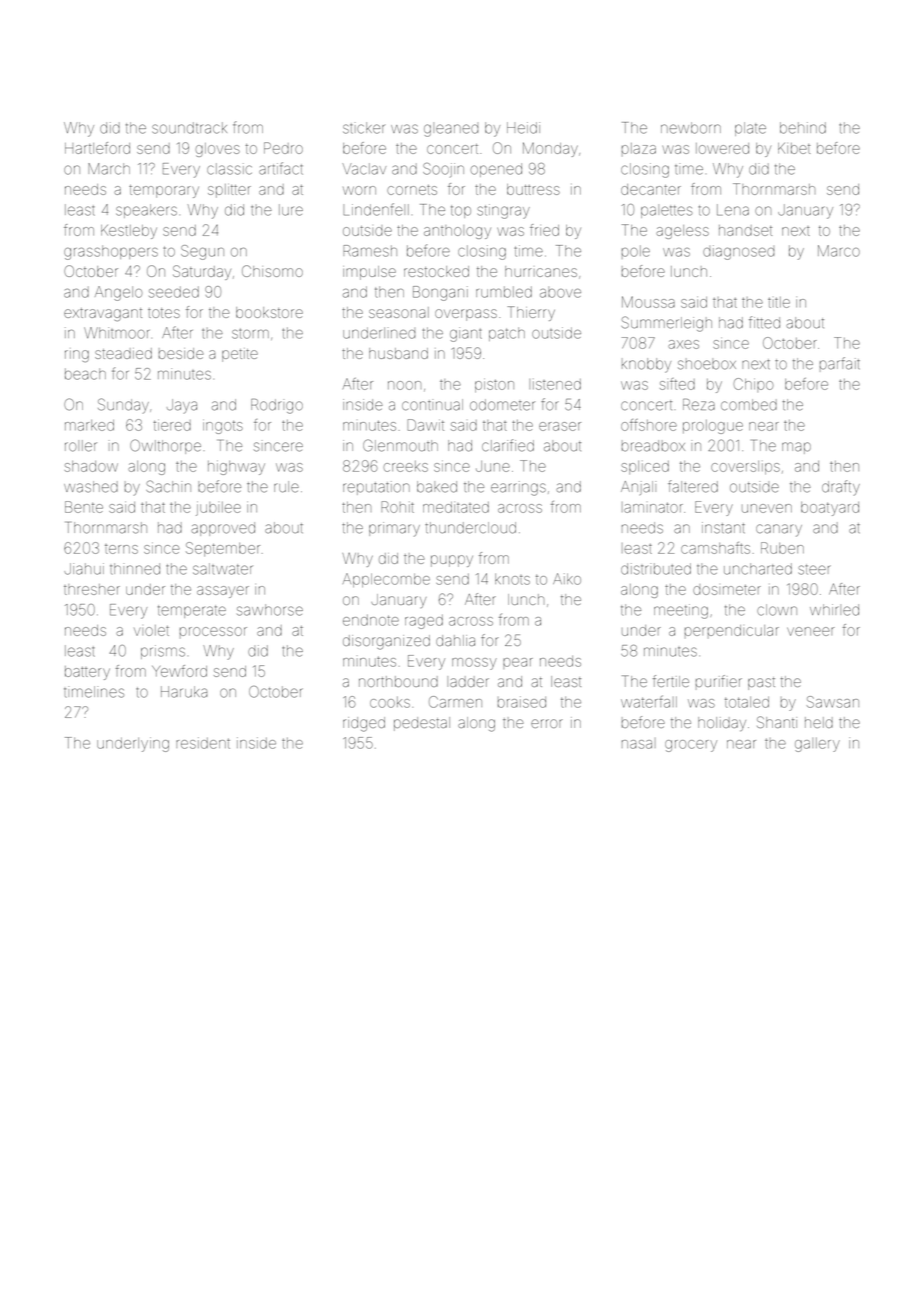 Image resolution: width=924 pixels, height=1308 pixels. Describe the element at coordinates (840, 363) in the page. I see `parfait` at that location.
